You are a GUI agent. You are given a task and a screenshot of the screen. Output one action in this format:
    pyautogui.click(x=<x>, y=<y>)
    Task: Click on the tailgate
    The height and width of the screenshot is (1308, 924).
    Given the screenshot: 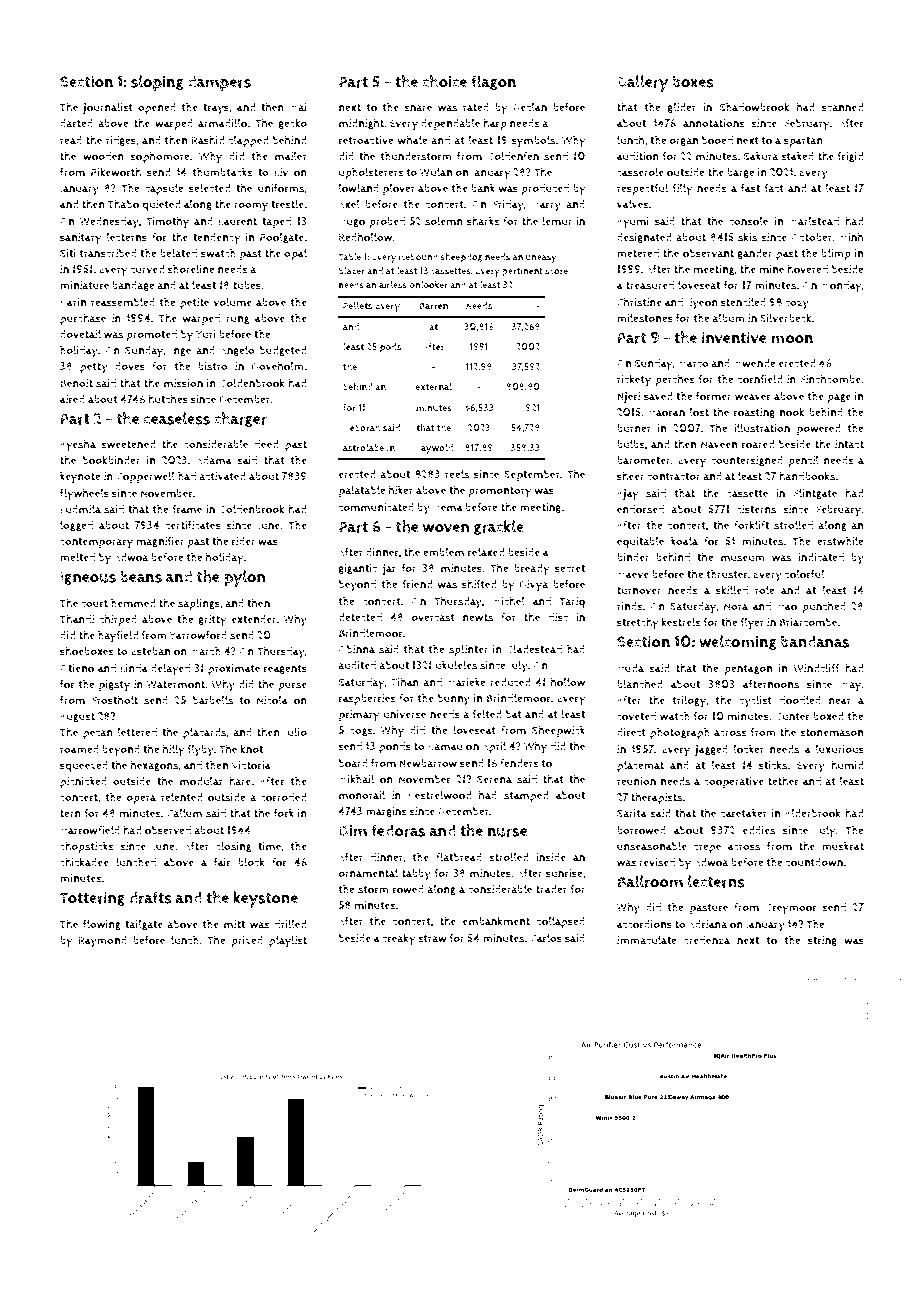 What is the action you would take?
    pyautogui.click(x=144, y=925)
